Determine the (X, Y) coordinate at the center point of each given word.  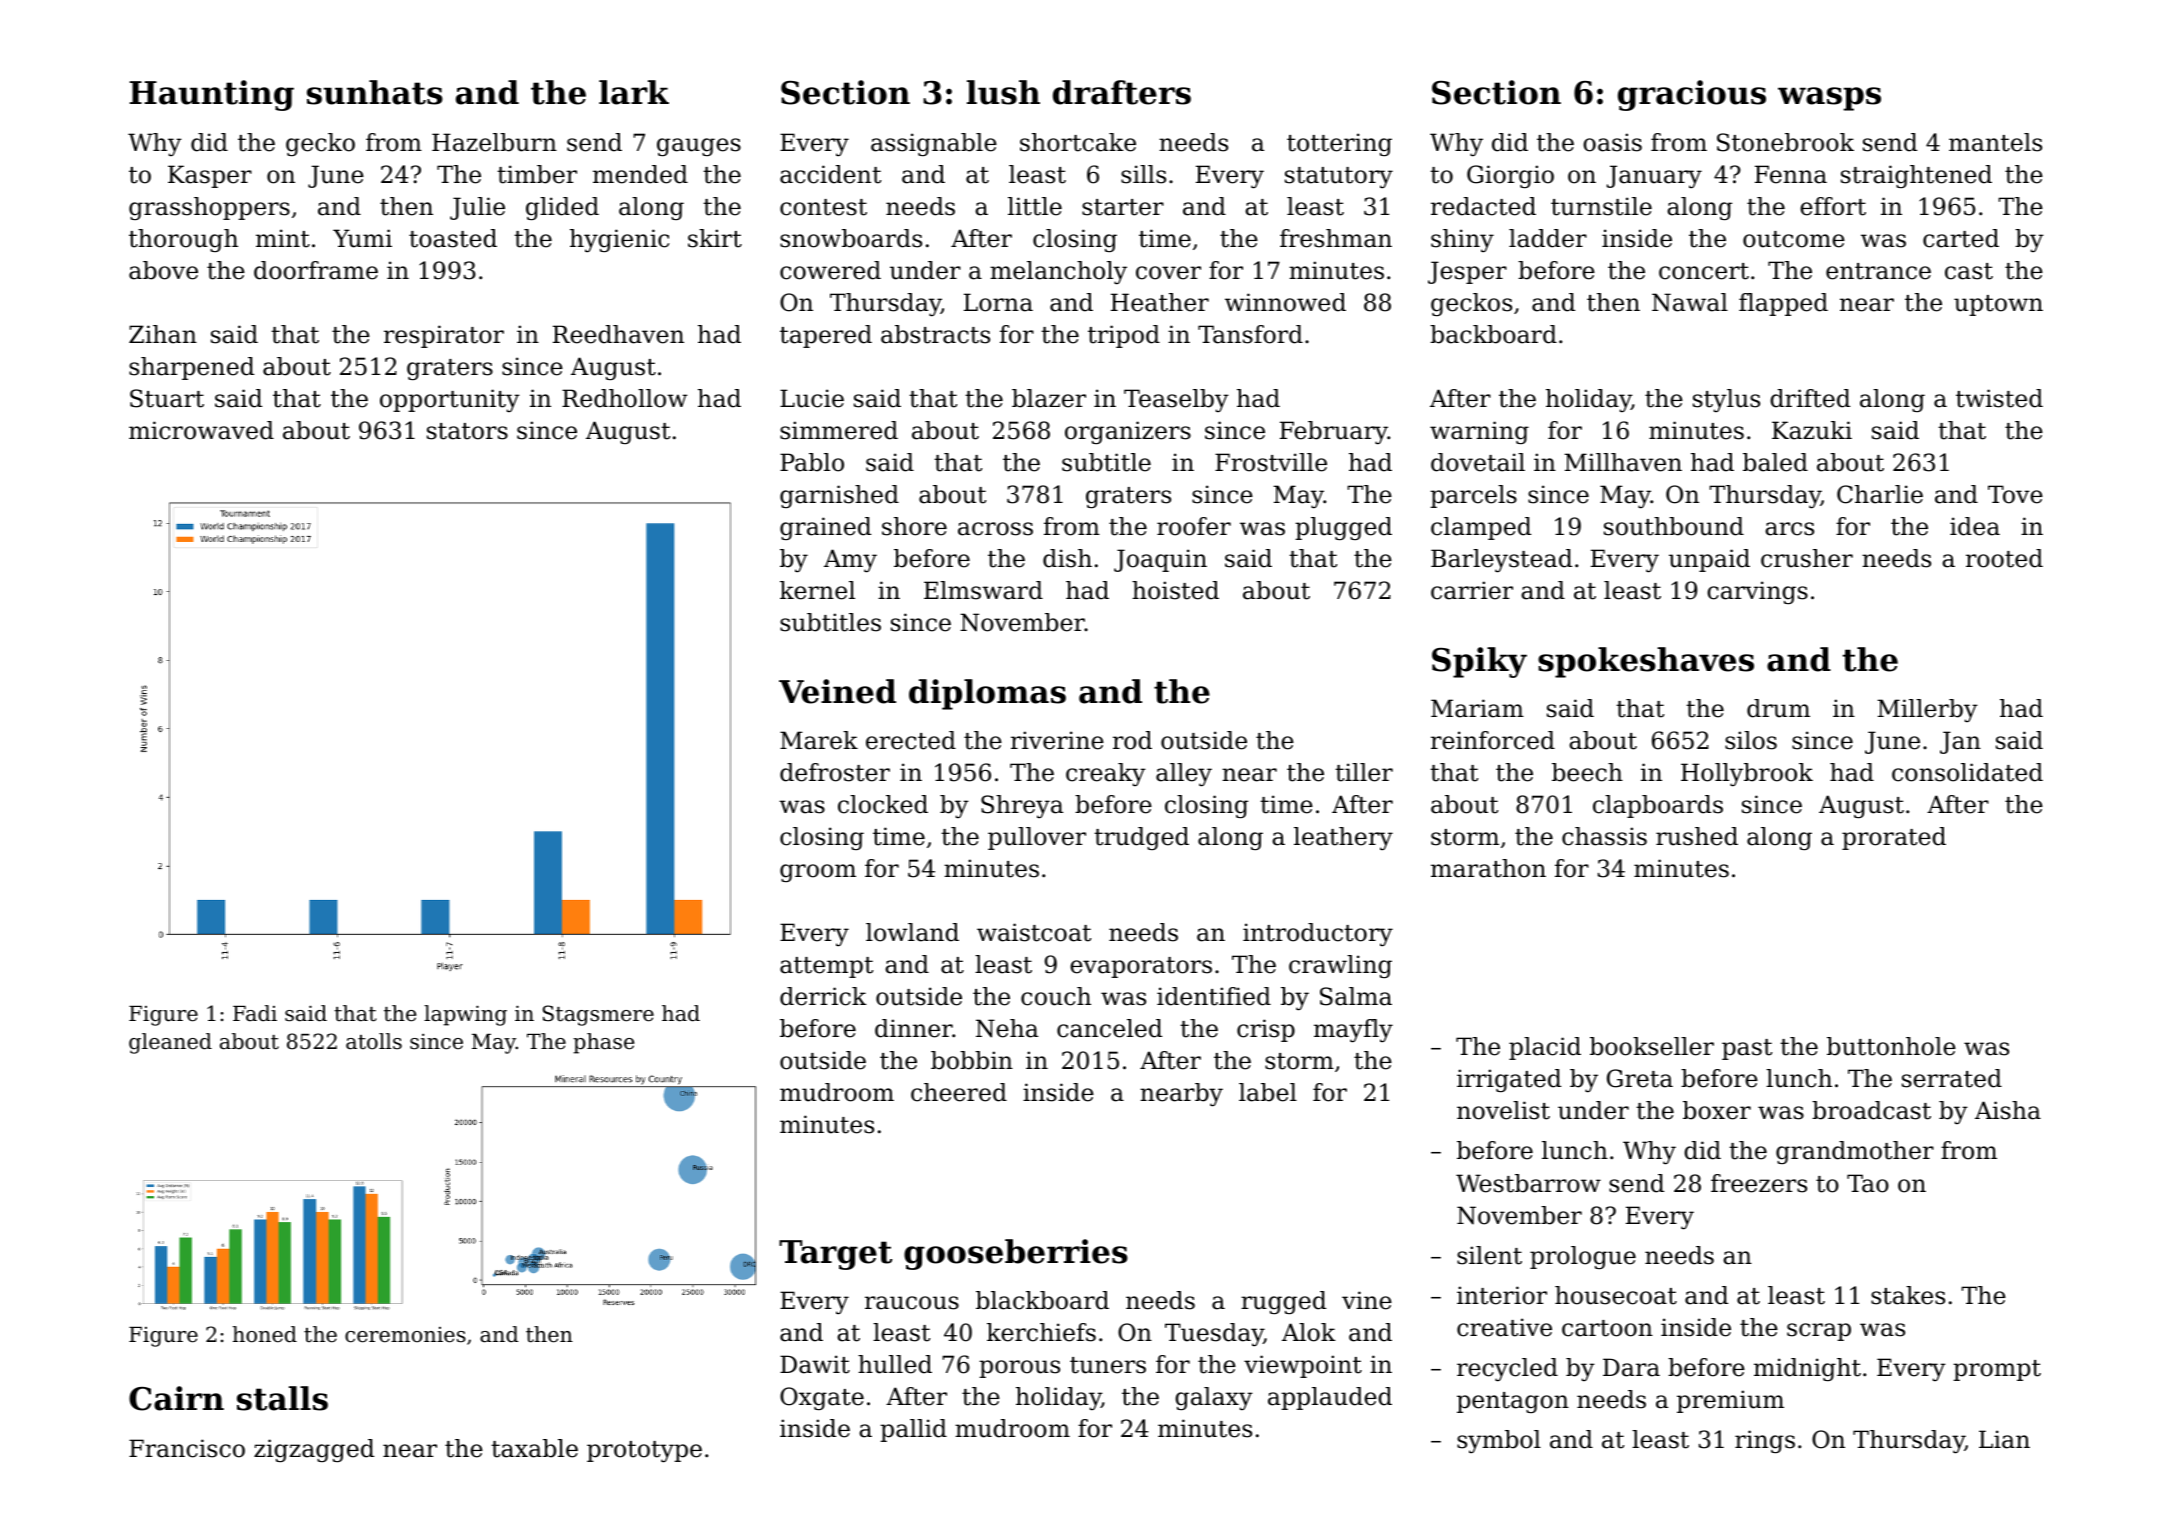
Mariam (1477, 708)
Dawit (815, 1364)
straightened (1916, 176)
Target (835, 1255)
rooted (2004, 558)
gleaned (170, 1043)
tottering (1339, 144)
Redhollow (624, 398)
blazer (1049, 398)
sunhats (375, 92)
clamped (1481, 528)
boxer (1717, 1110)
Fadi (255, 1013)
